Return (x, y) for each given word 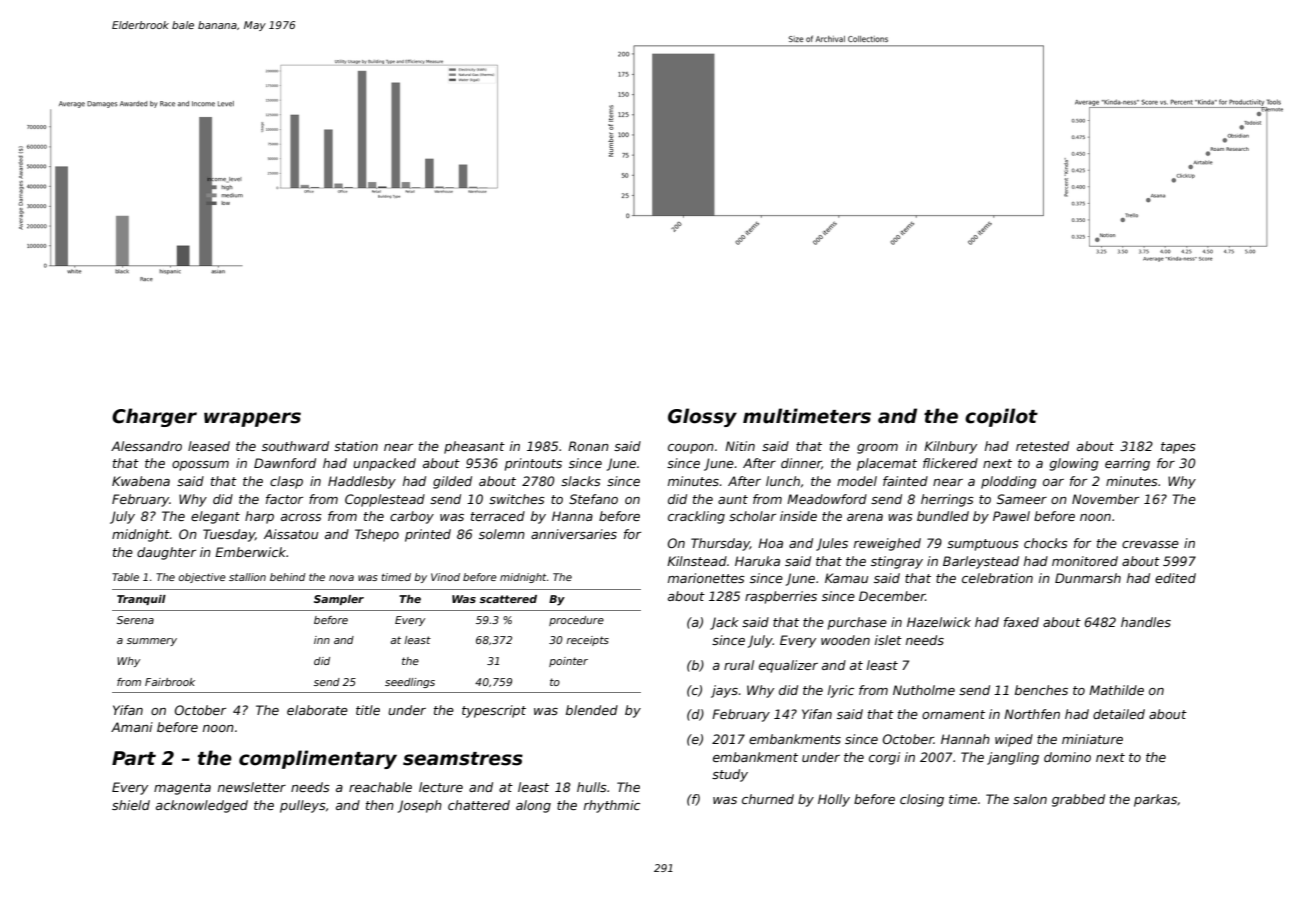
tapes (1178, 448)
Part (134, 758)
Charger (154, 417)
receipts (587, 641)
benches (1041, 690)
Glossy (702, 417)
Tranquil (141, 600)
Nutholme (924, 690)
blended (592, 710)
